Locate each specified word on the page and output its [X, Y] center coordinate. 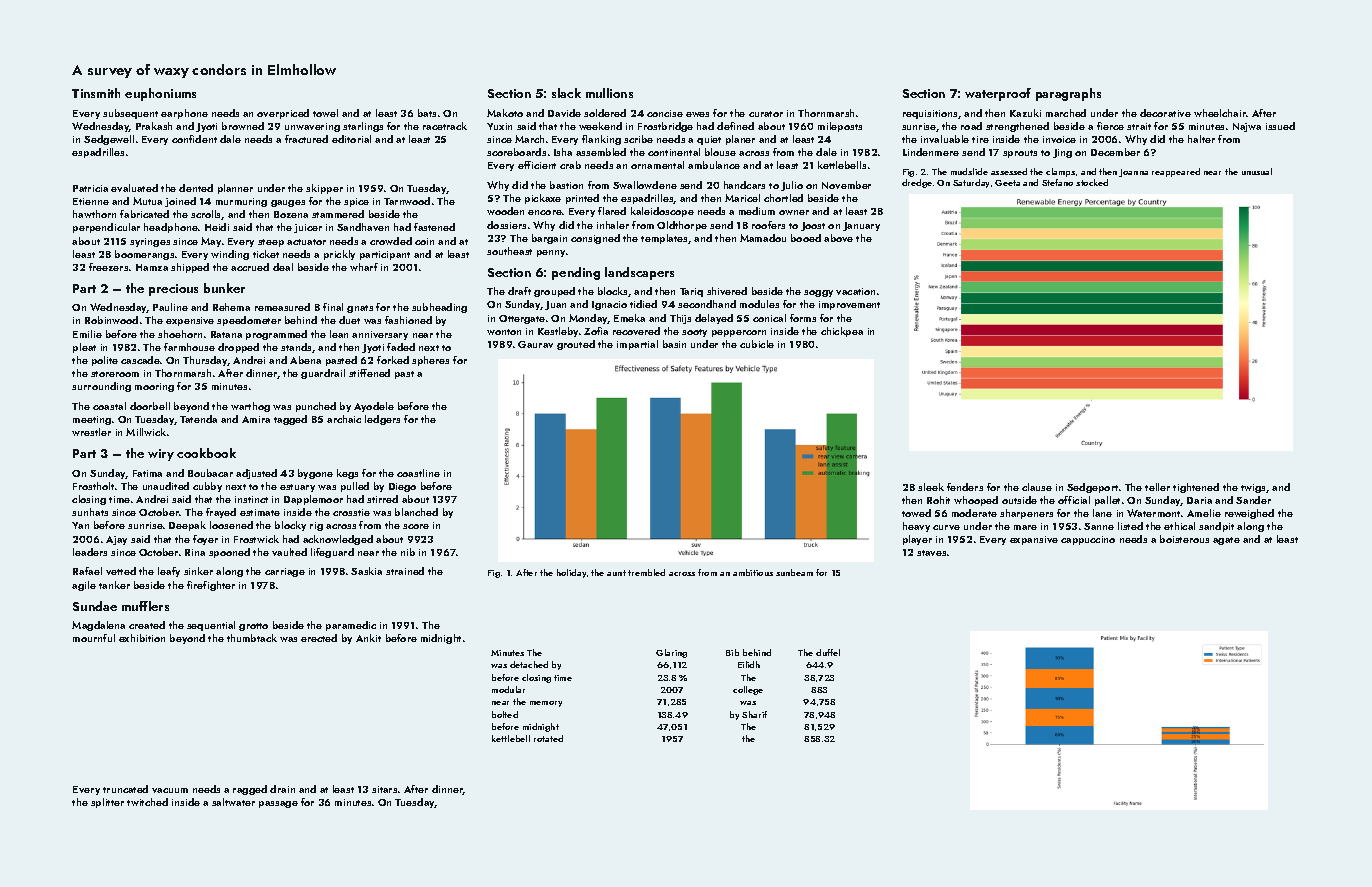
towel [325, 113]
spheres [430, 361]
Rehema [231, 307]
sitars [384, 789]
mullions [609, 93]
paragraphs [1068, 94]
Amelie [1204, 513]
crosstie [351, 512]
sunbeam [794, 572]
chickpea [842, 332]
